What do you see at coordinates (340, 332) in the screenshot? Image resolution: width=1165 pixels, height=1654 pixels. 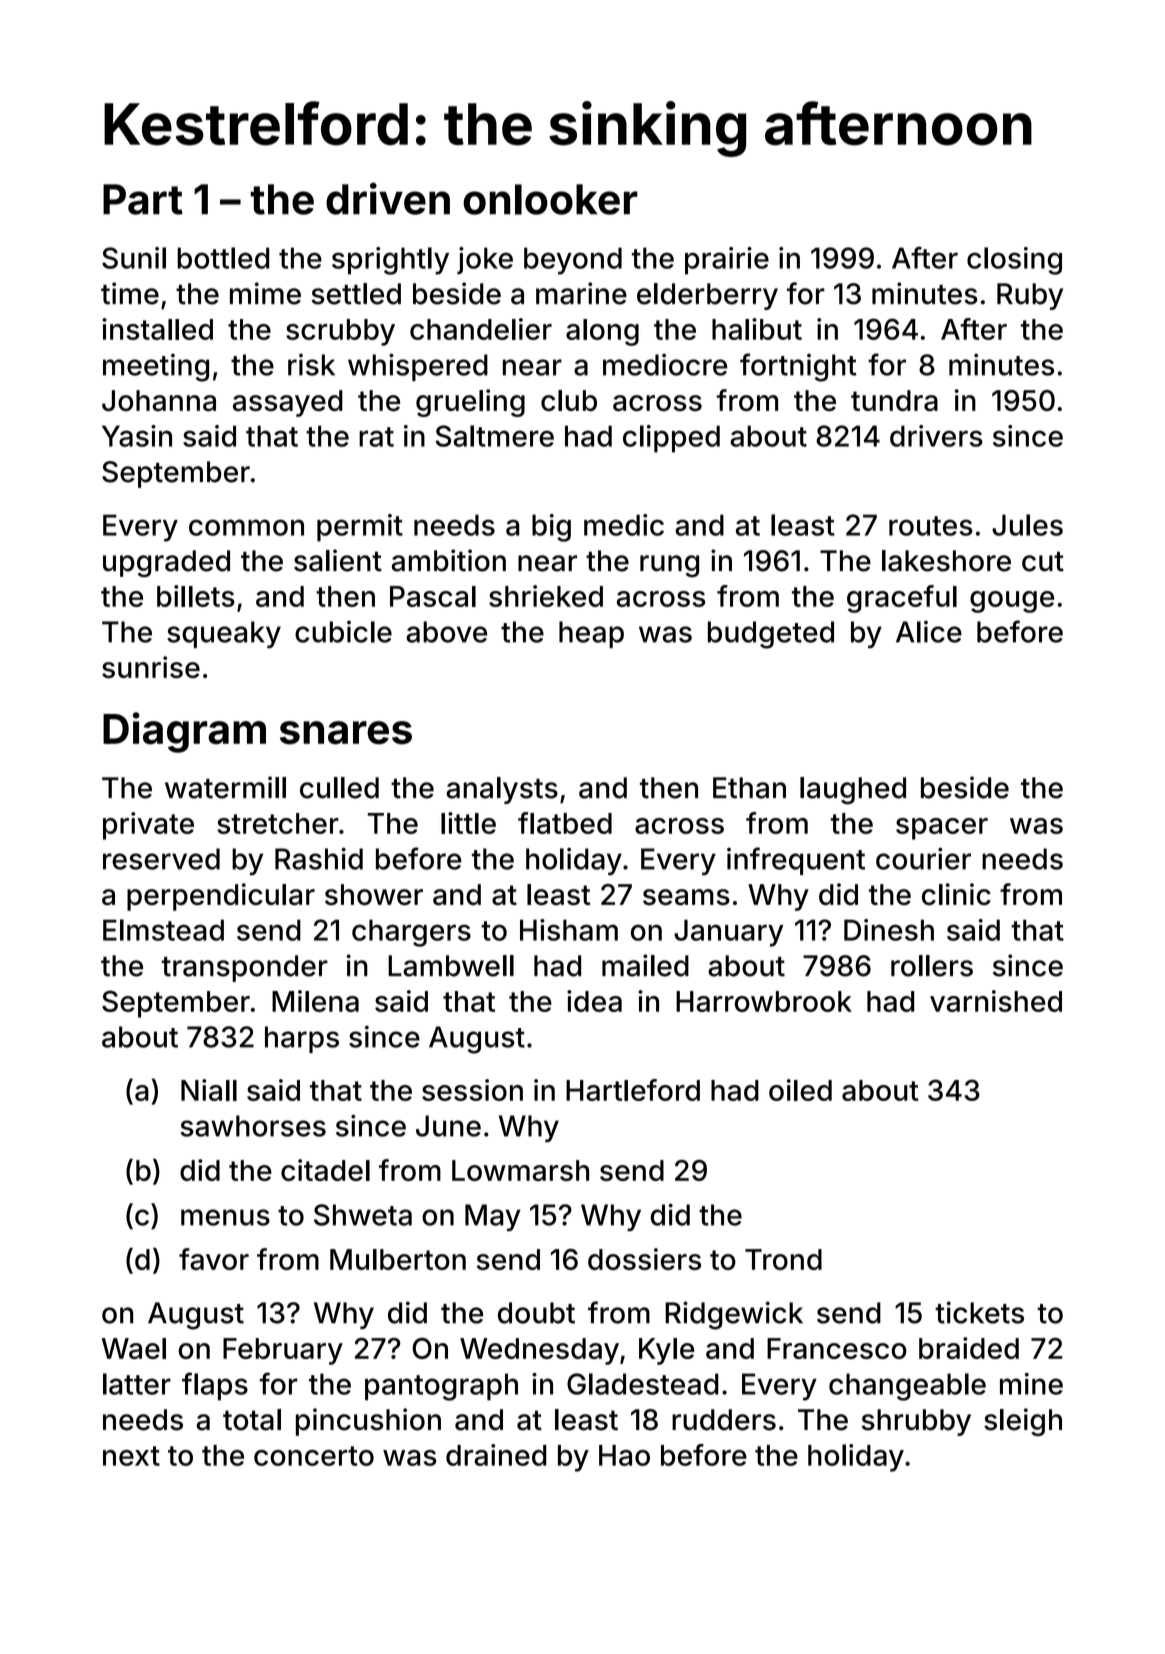 I see `scrubby` at bounding box center [340, 332].
